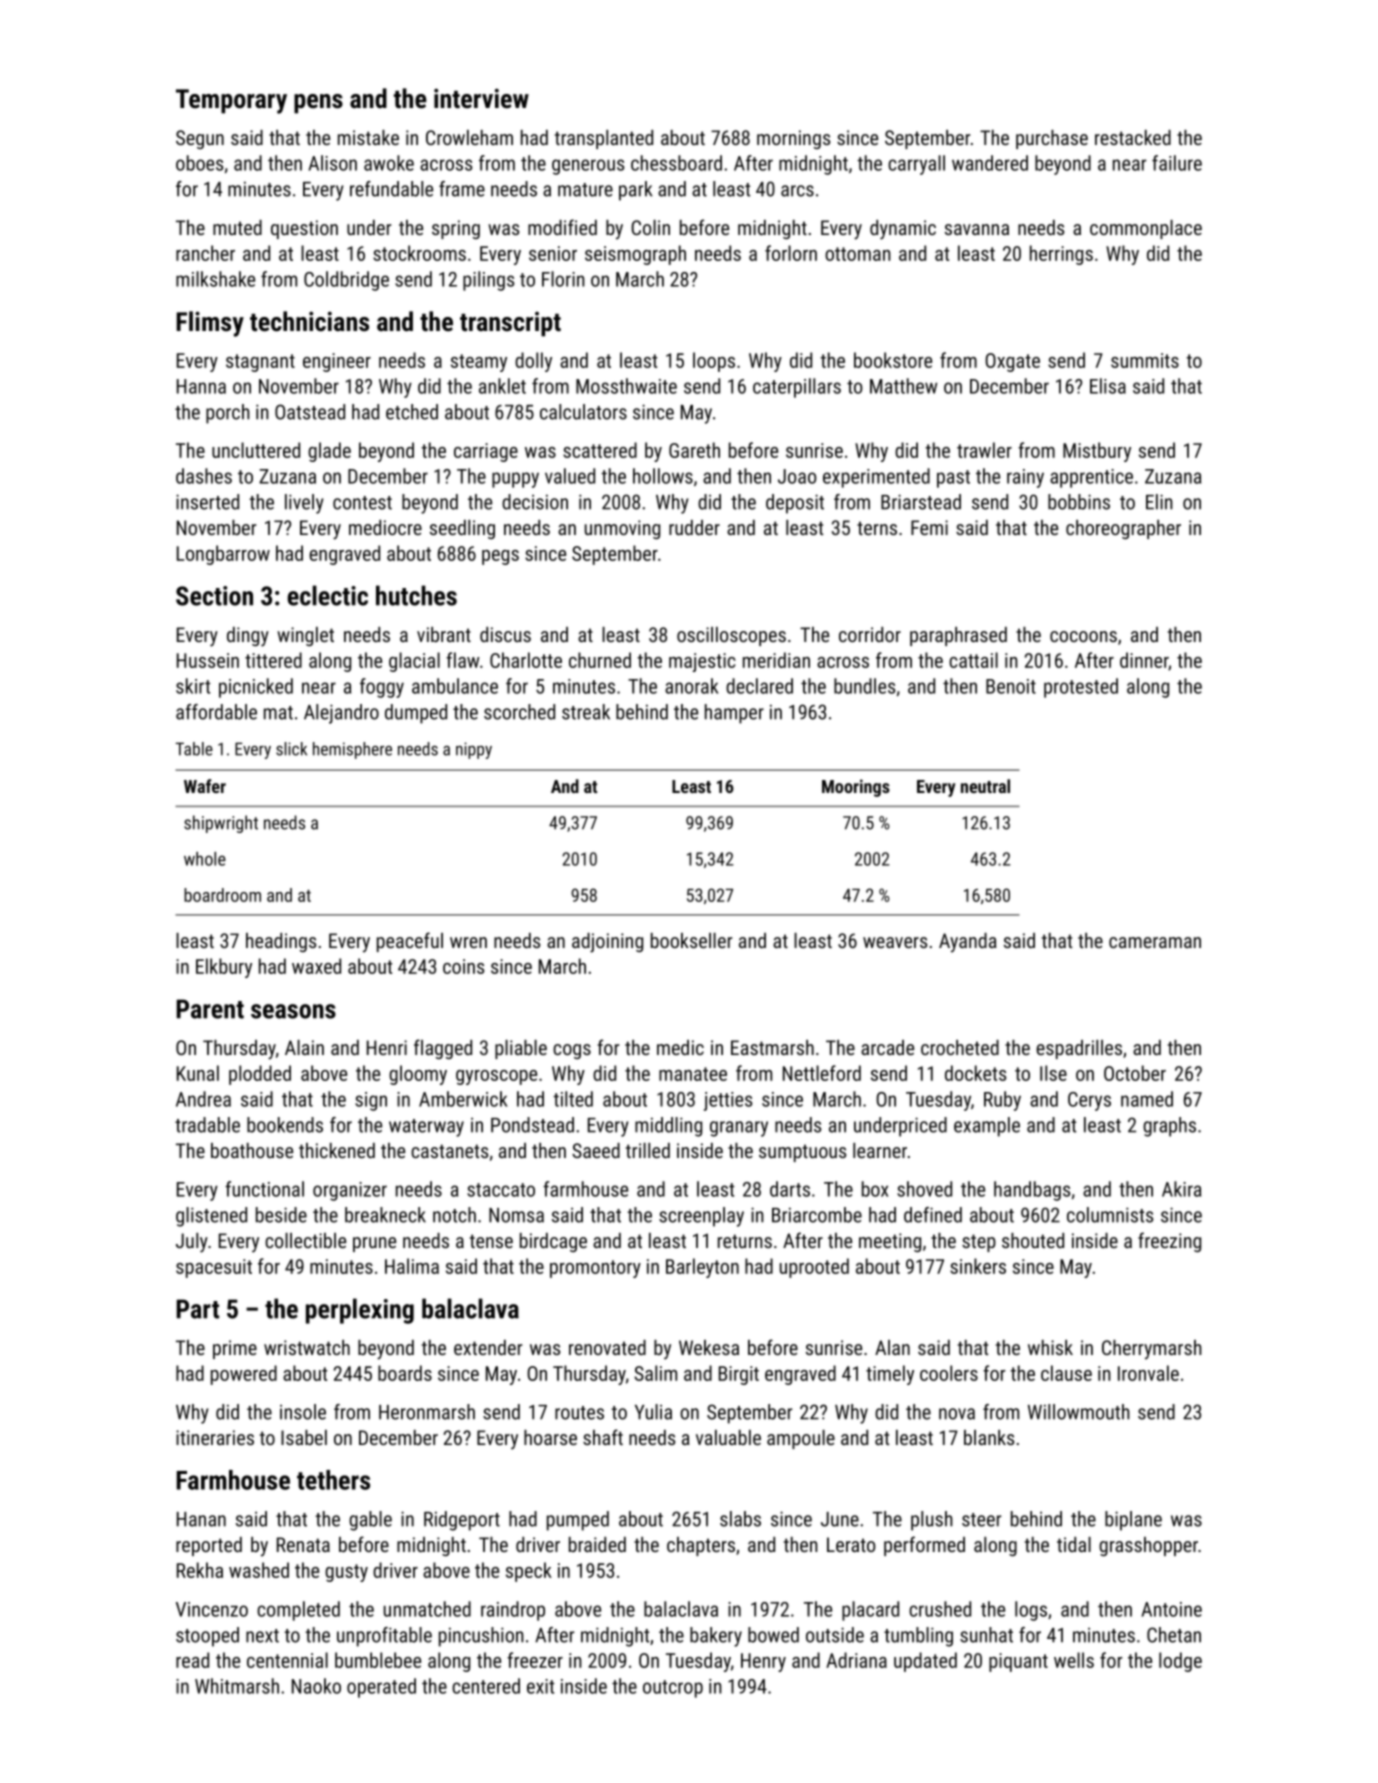 Image resolution: width=1378 pixels, height=1783 pixels. Describe the element at coordinates (1108, 386) in the screenshot. I see `Elisa` at that location.
